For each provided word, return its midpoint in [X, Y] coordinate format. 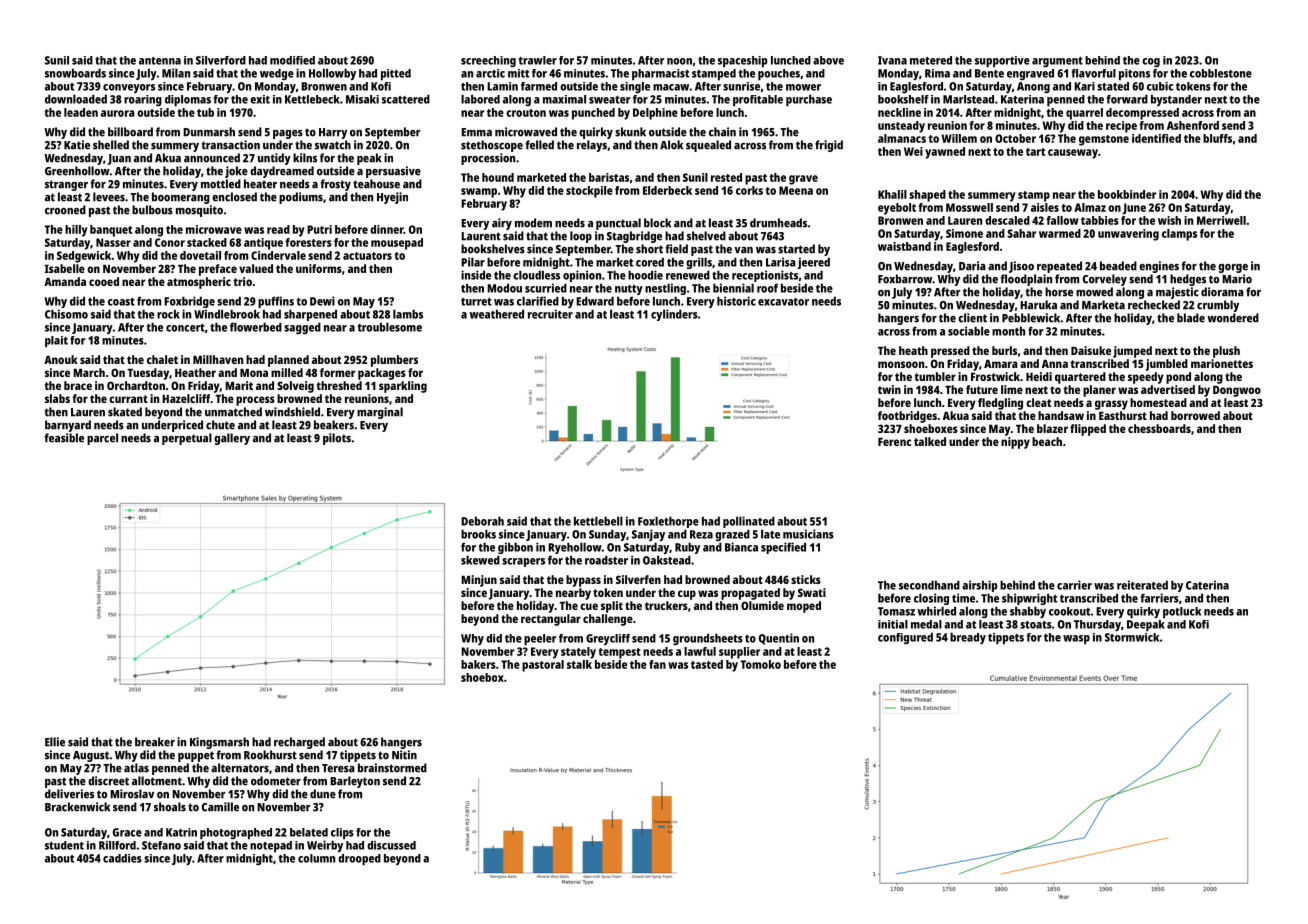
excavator [783, 302]
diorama [1222, 292]
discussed [391, 845]
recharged [299, 743]
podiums [301, 198]
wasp [1076, 640]
